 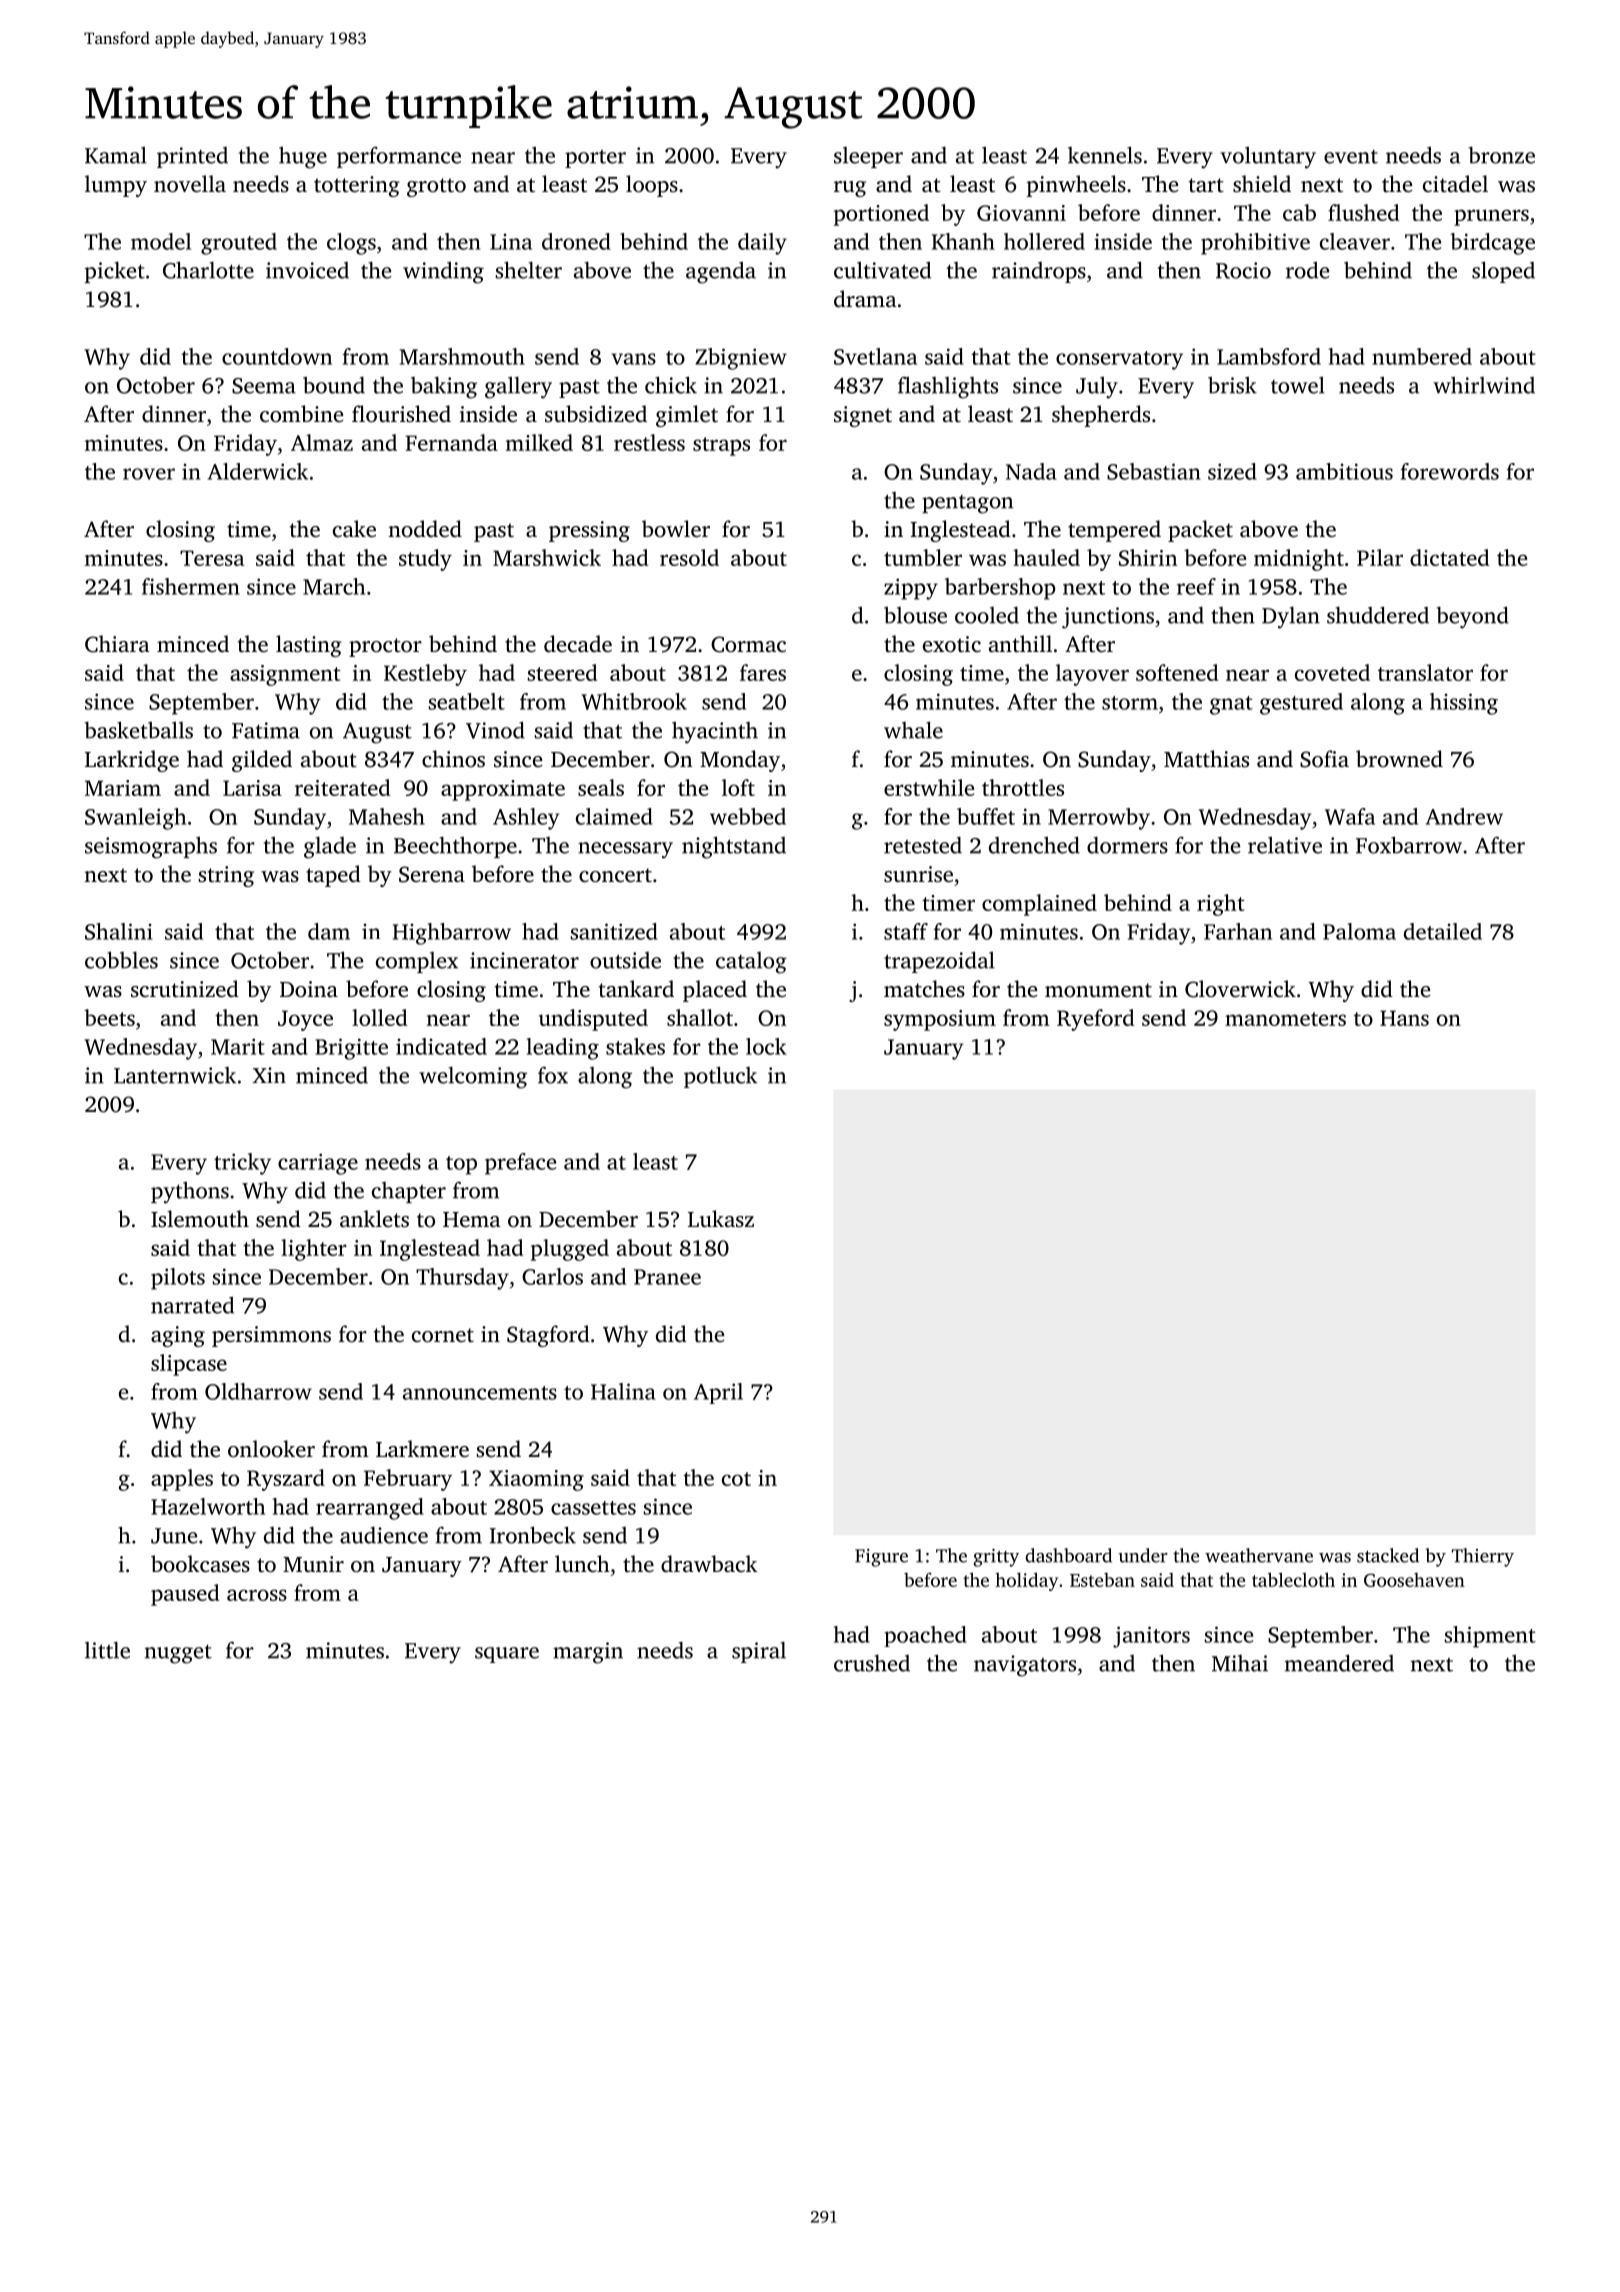 What do you see at coordinates (189, 1365) in the screenshot?
I see `slipcase` at bounding box center [189, 1365].
